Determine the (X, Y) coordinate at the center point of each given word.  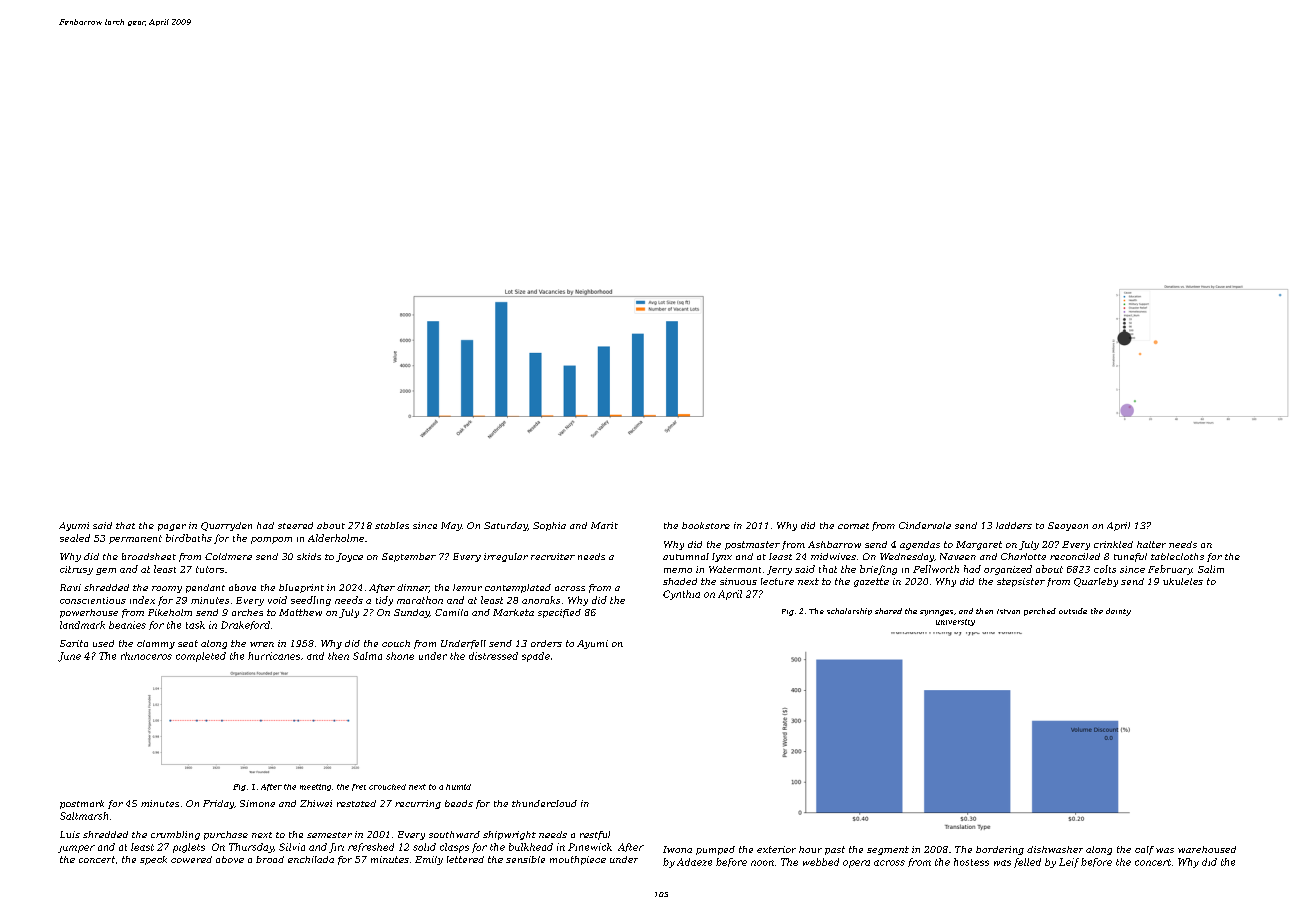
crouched (387, 787)
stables (392, 525)
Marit (604, 525)
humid (458, 787)
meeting (315, 787)
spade (536, 657)
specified (559, 613)
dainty (1118, 612)
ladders (1014, 525)
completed (201, 657)
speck (153, 860)
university (955, 622)
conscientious (93, 600)
